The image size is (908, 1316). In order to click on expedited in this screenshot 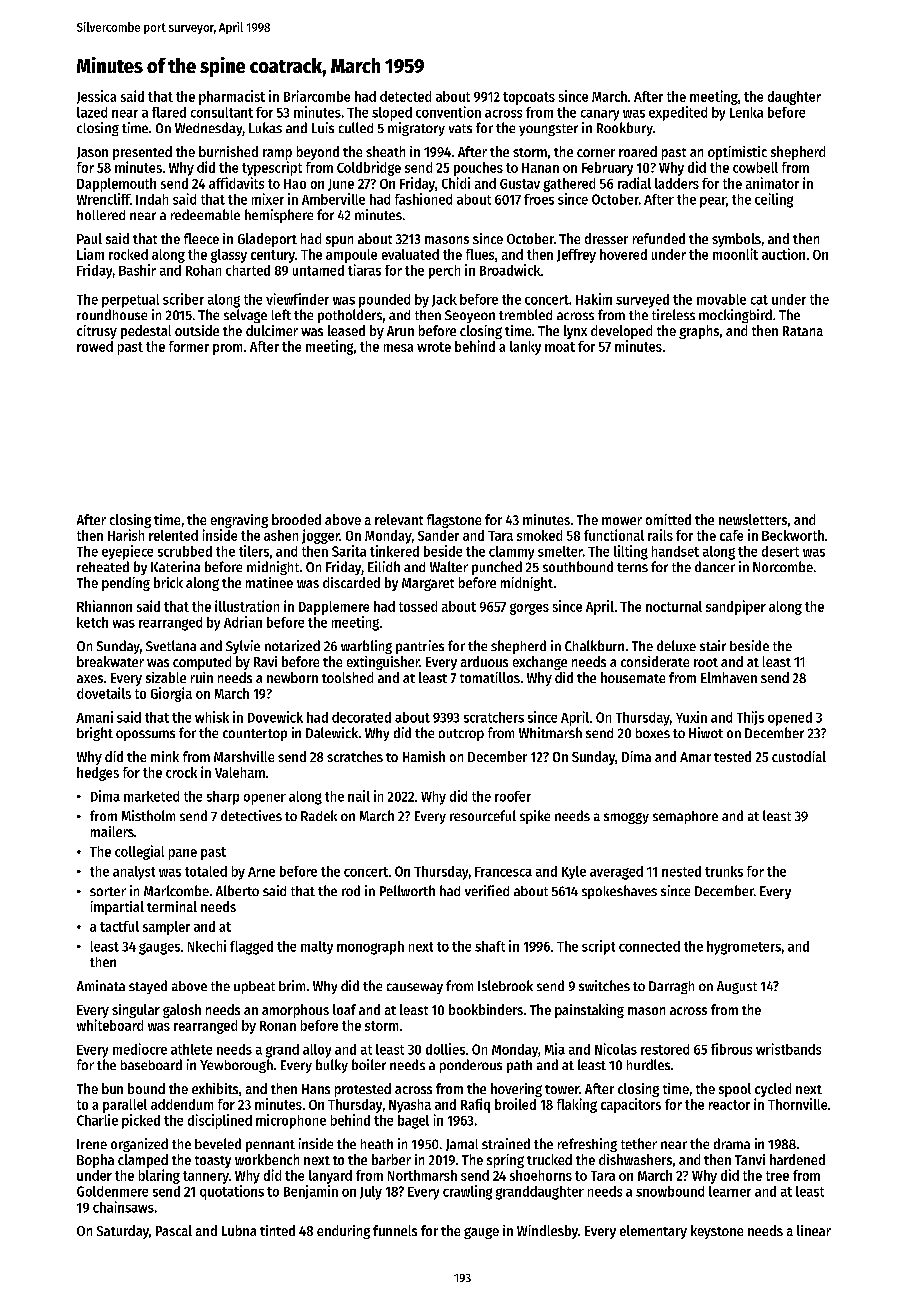, I will do `click(678, 113)`.
